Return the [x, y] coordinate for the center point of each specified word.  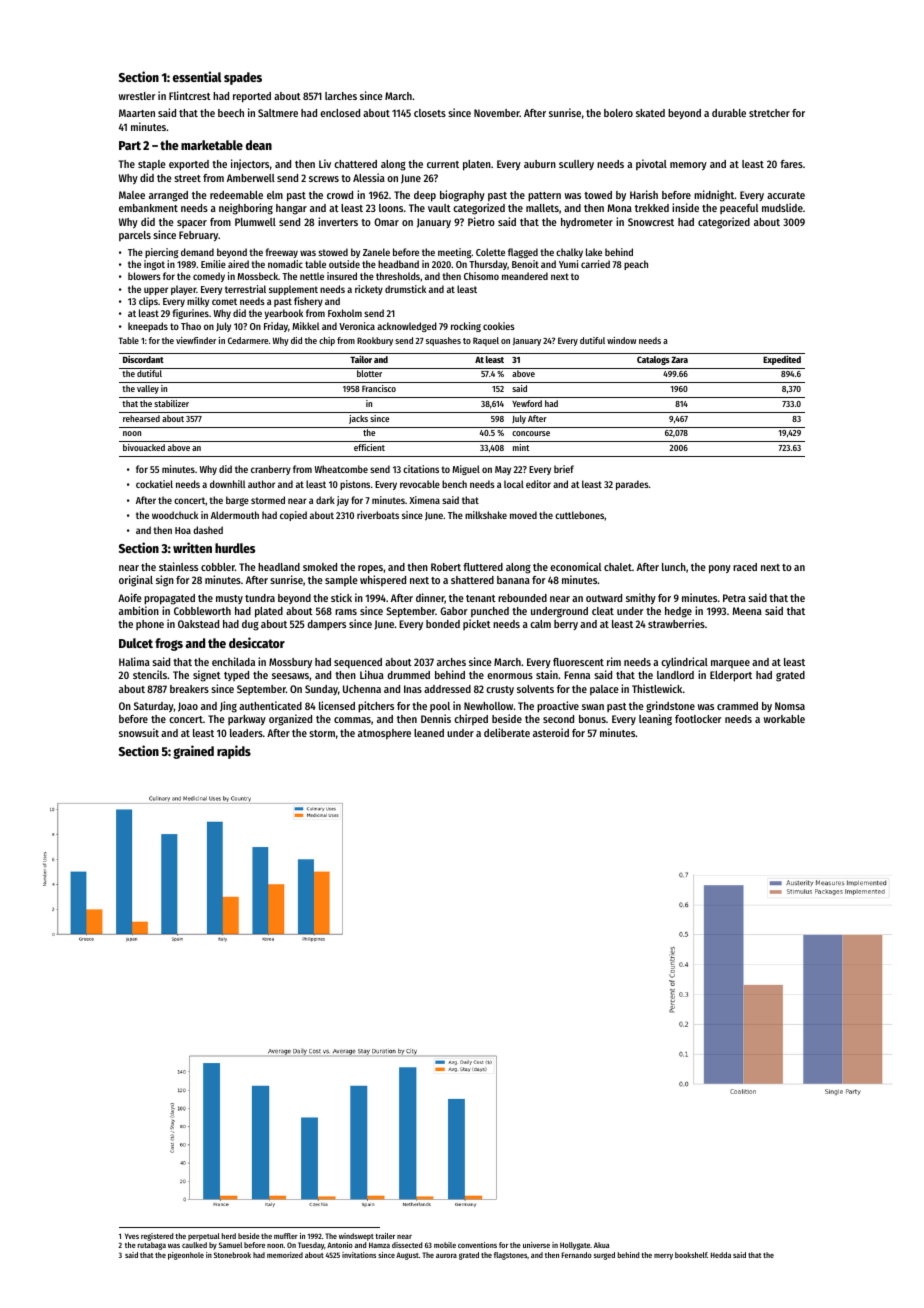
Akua [601, 1245]
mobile [445, 1245]
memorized [285, 1255]
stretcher [769, 113]
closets [430, 113]
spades [243, 78]
